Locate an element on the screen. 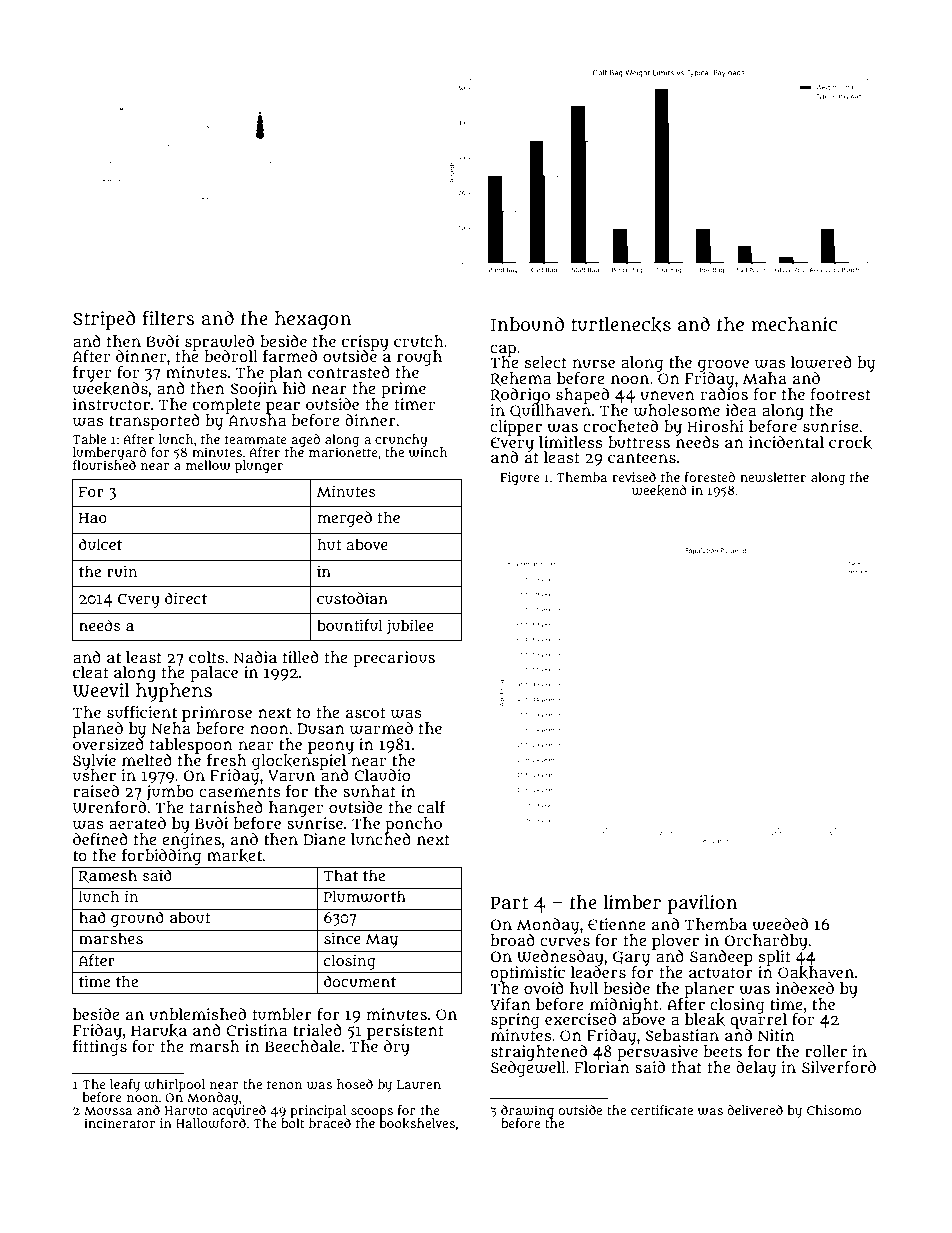 The height and width of the screenshot is (1233, 952). delivered is located at coordinates (755, 1110).
